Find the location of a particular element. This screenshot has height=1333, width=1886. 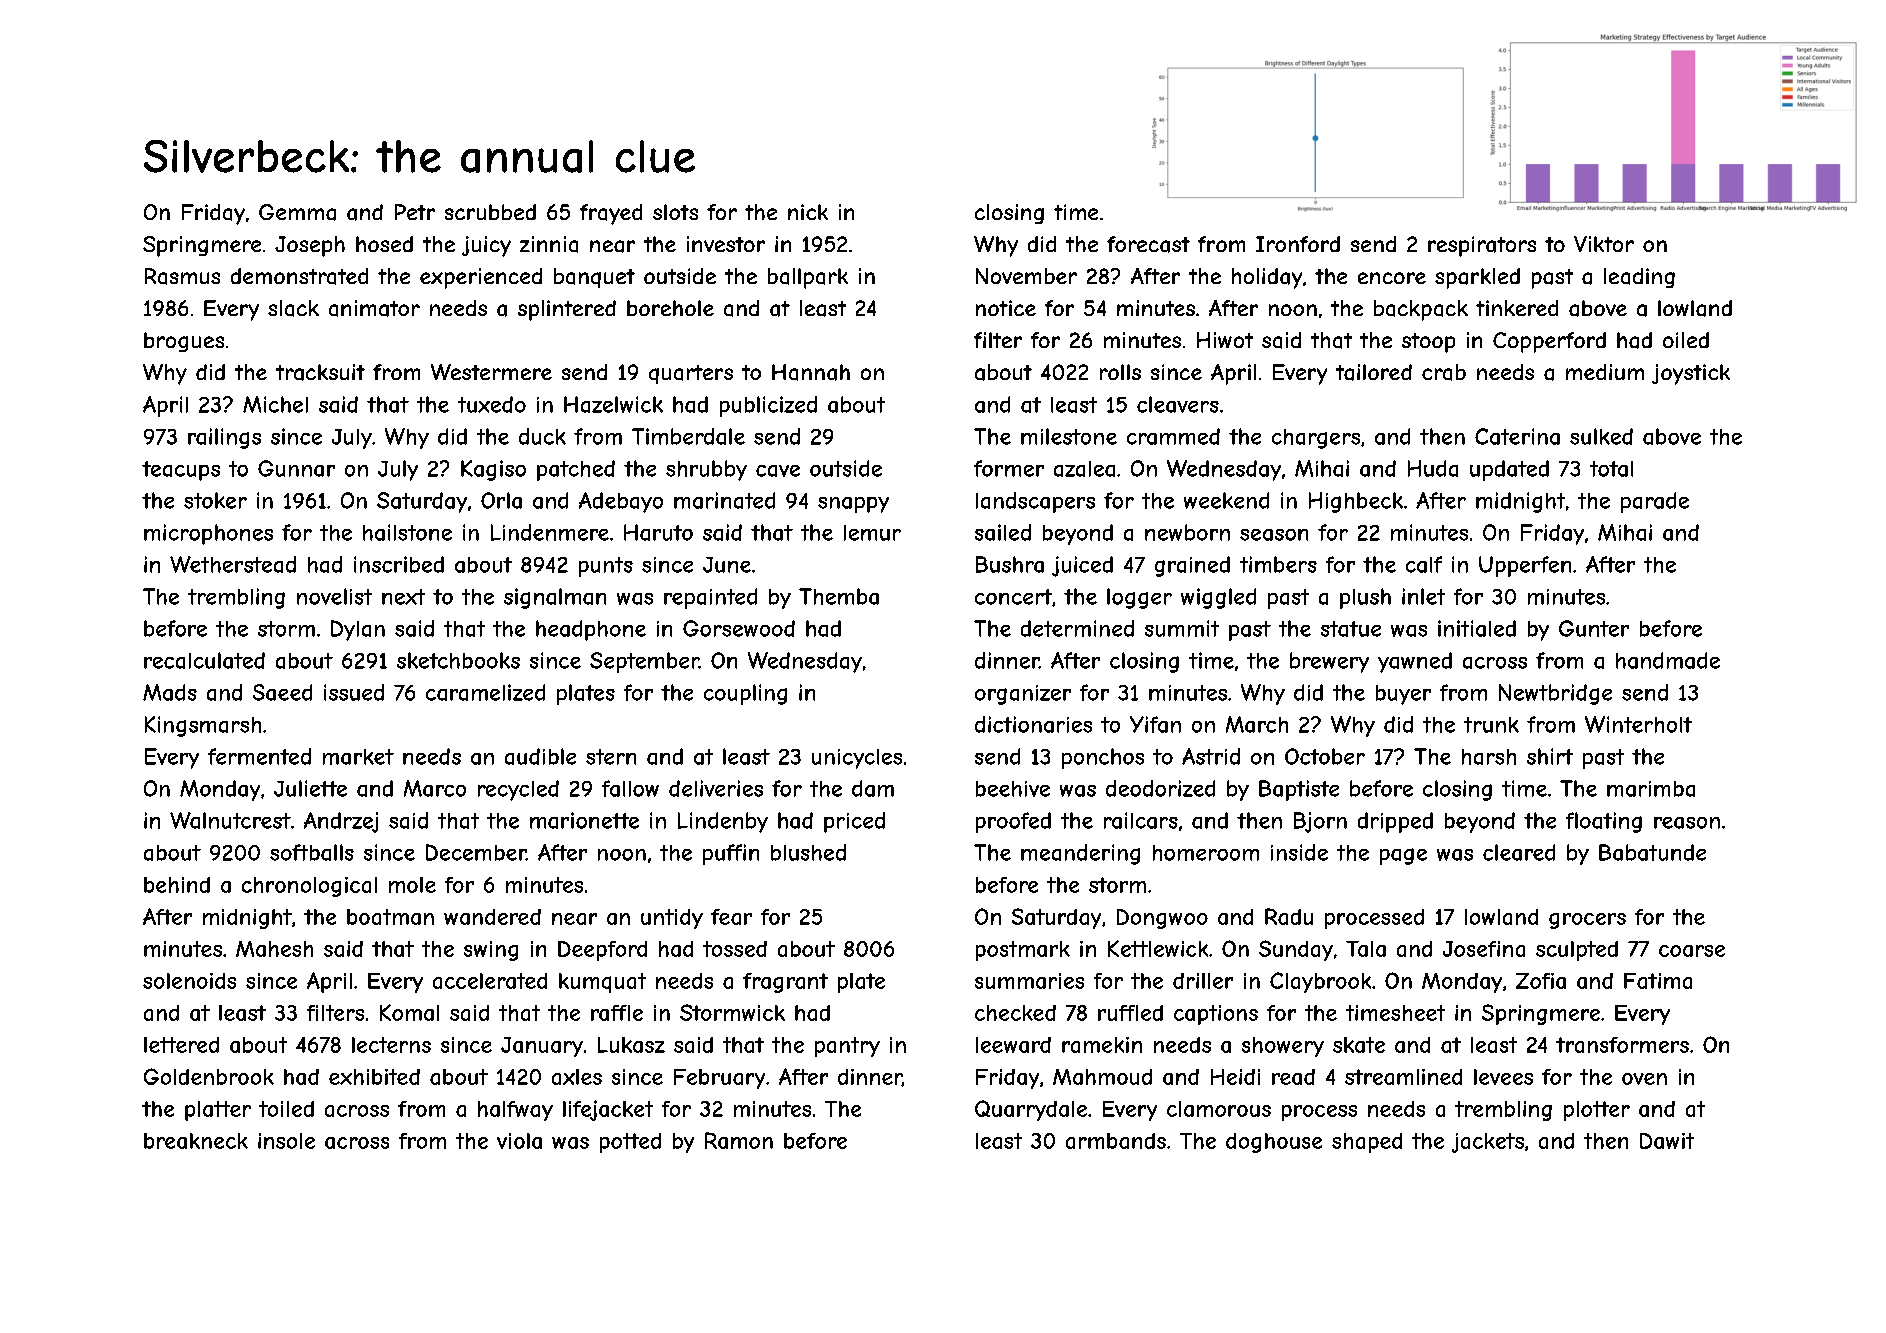

summaries is located at coordinates (1029, 981).
